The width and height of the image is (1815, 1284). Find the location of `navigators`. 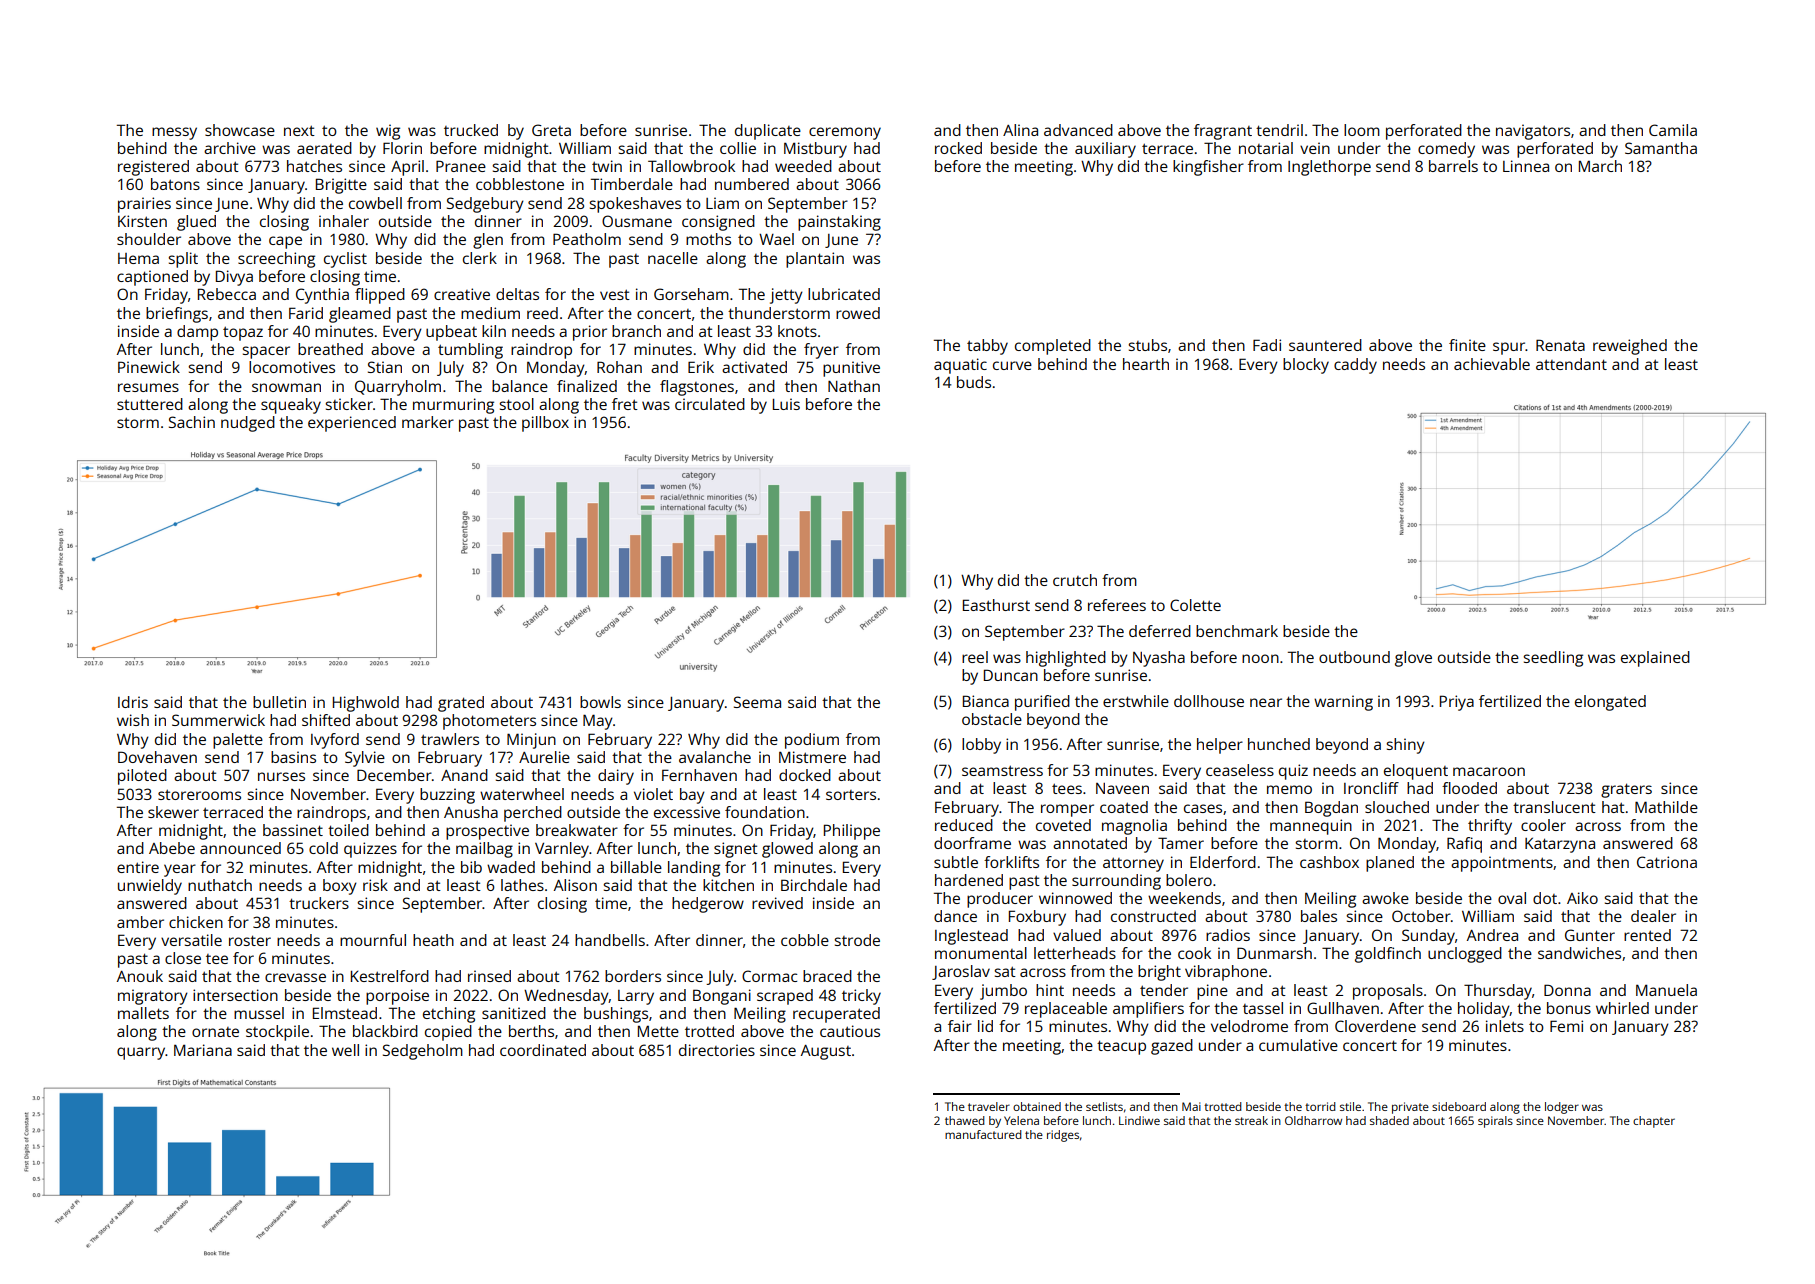

navigators is located at coordinates (1533, 132).
